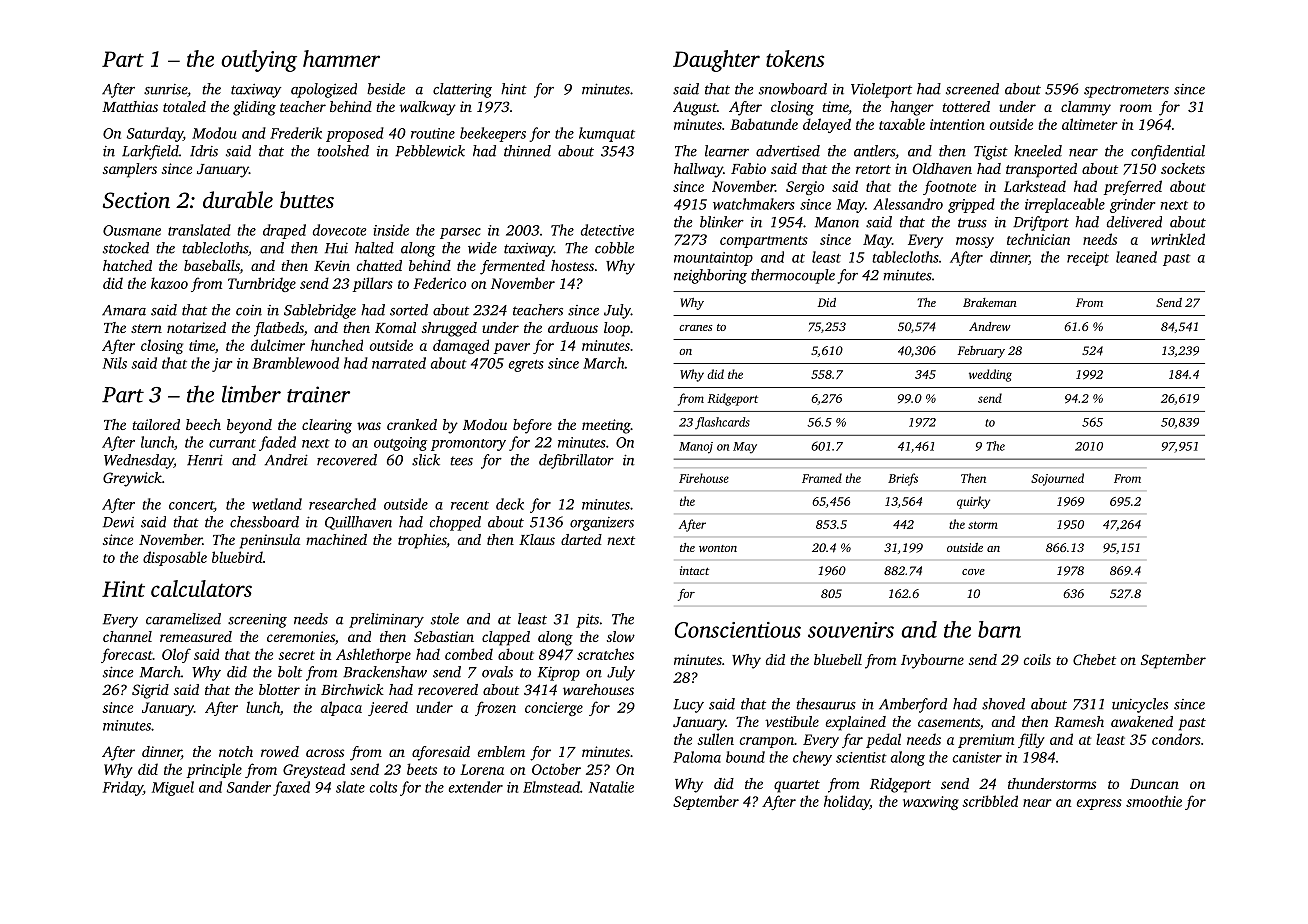 The height and width of the screenshot is (924, 1308). What do you see at coordinates (598, 689) in the screenshot?
I see `warehouses` at bounding box center [598, 689].
